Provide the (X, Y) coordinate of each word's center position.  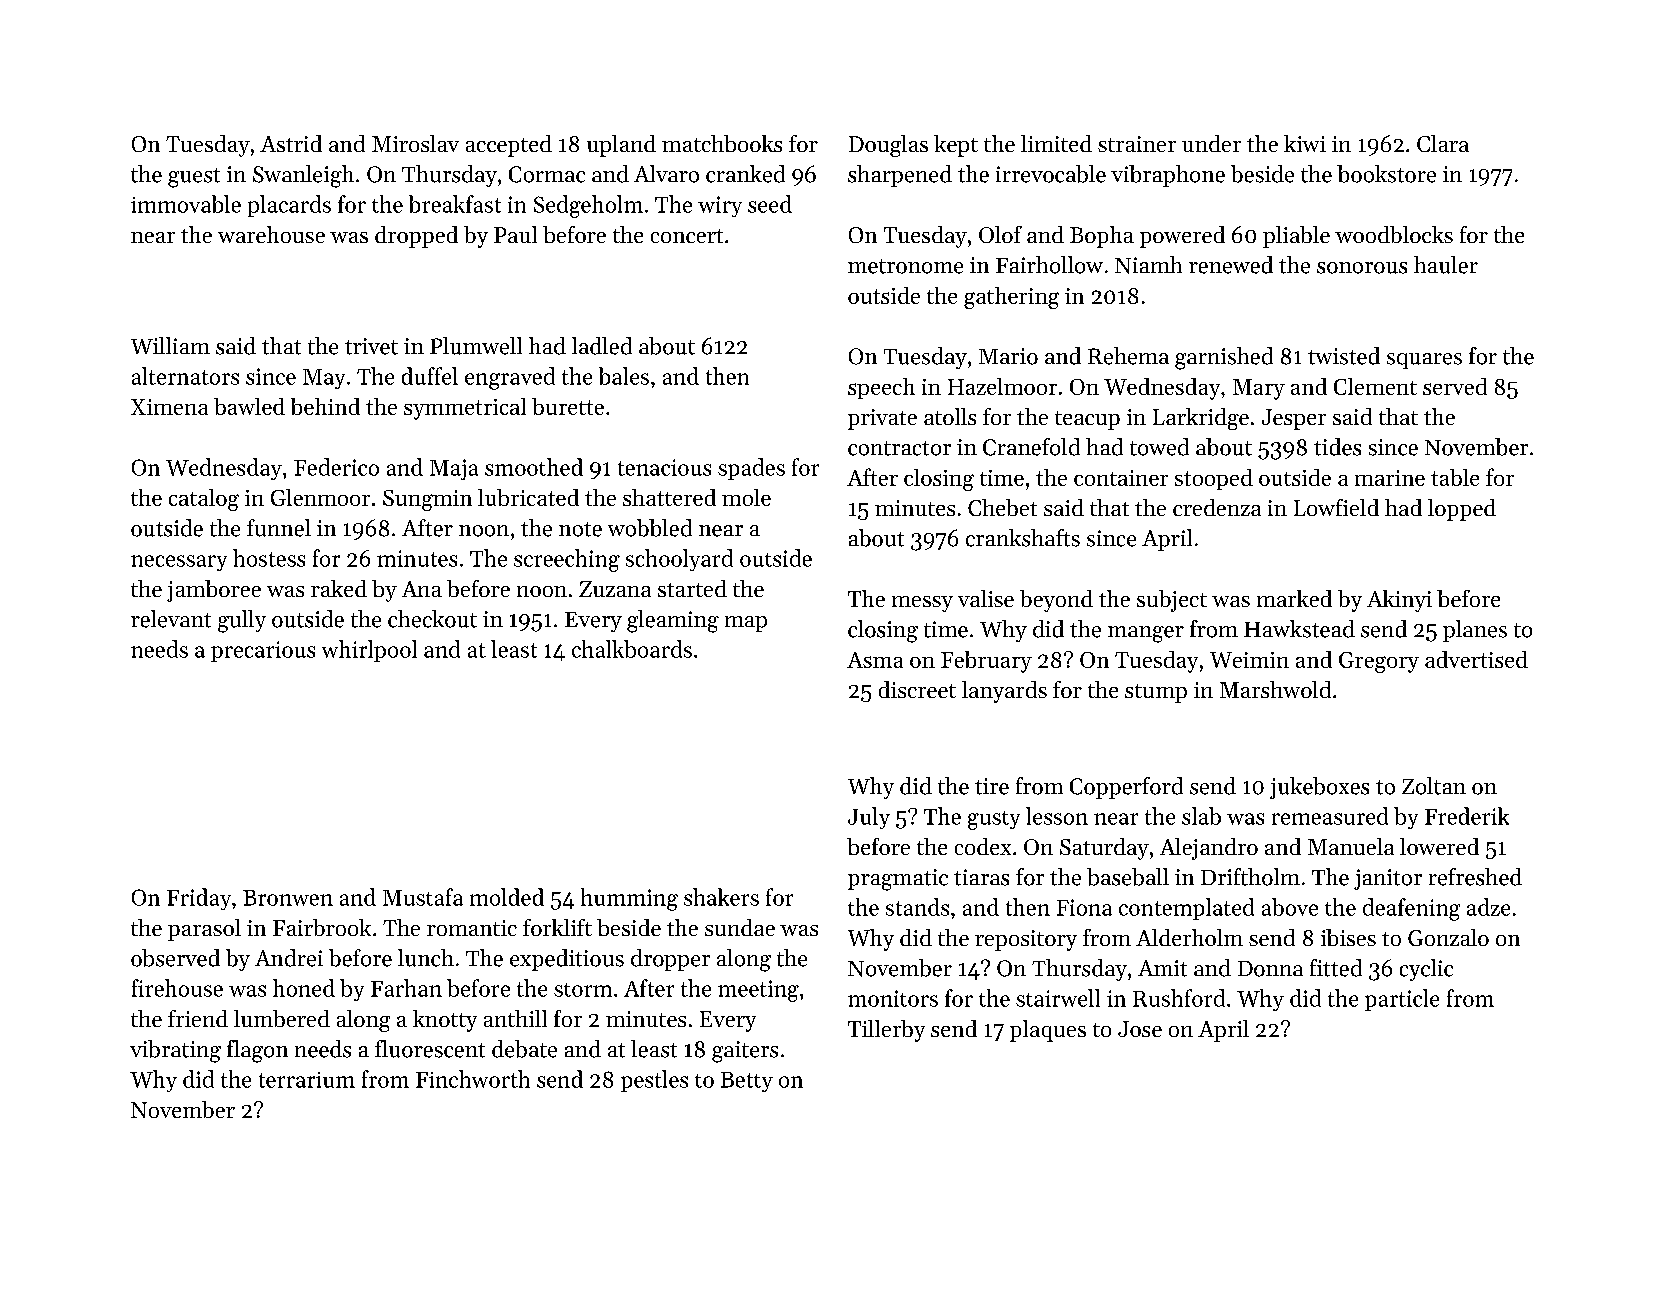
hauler (1446, 265)
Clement (1375, 386)
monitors (893, 998)
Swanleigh (303, 176)
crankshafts (1023, 538)
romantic (472, 928)
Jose (1140, 1029)
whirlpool (369, 651)
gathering (1011, 298)
